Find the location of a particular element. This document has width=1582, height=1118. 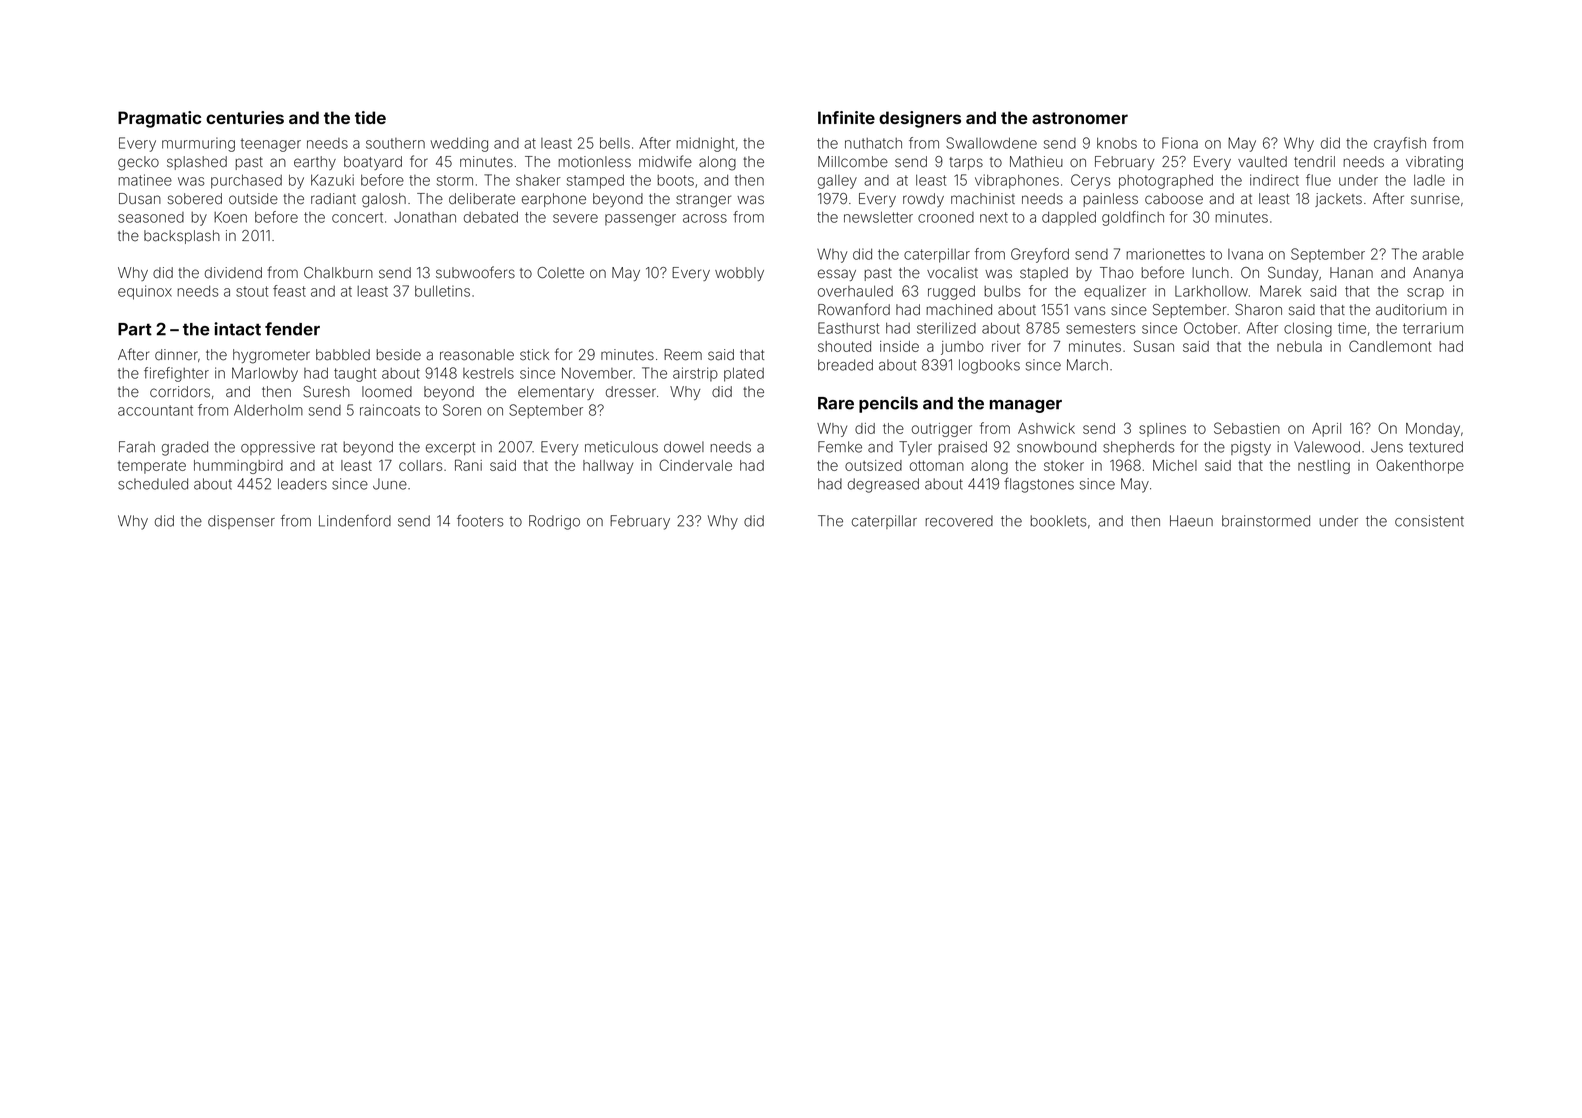

astronomer is located at coordinates (1080, 118).
